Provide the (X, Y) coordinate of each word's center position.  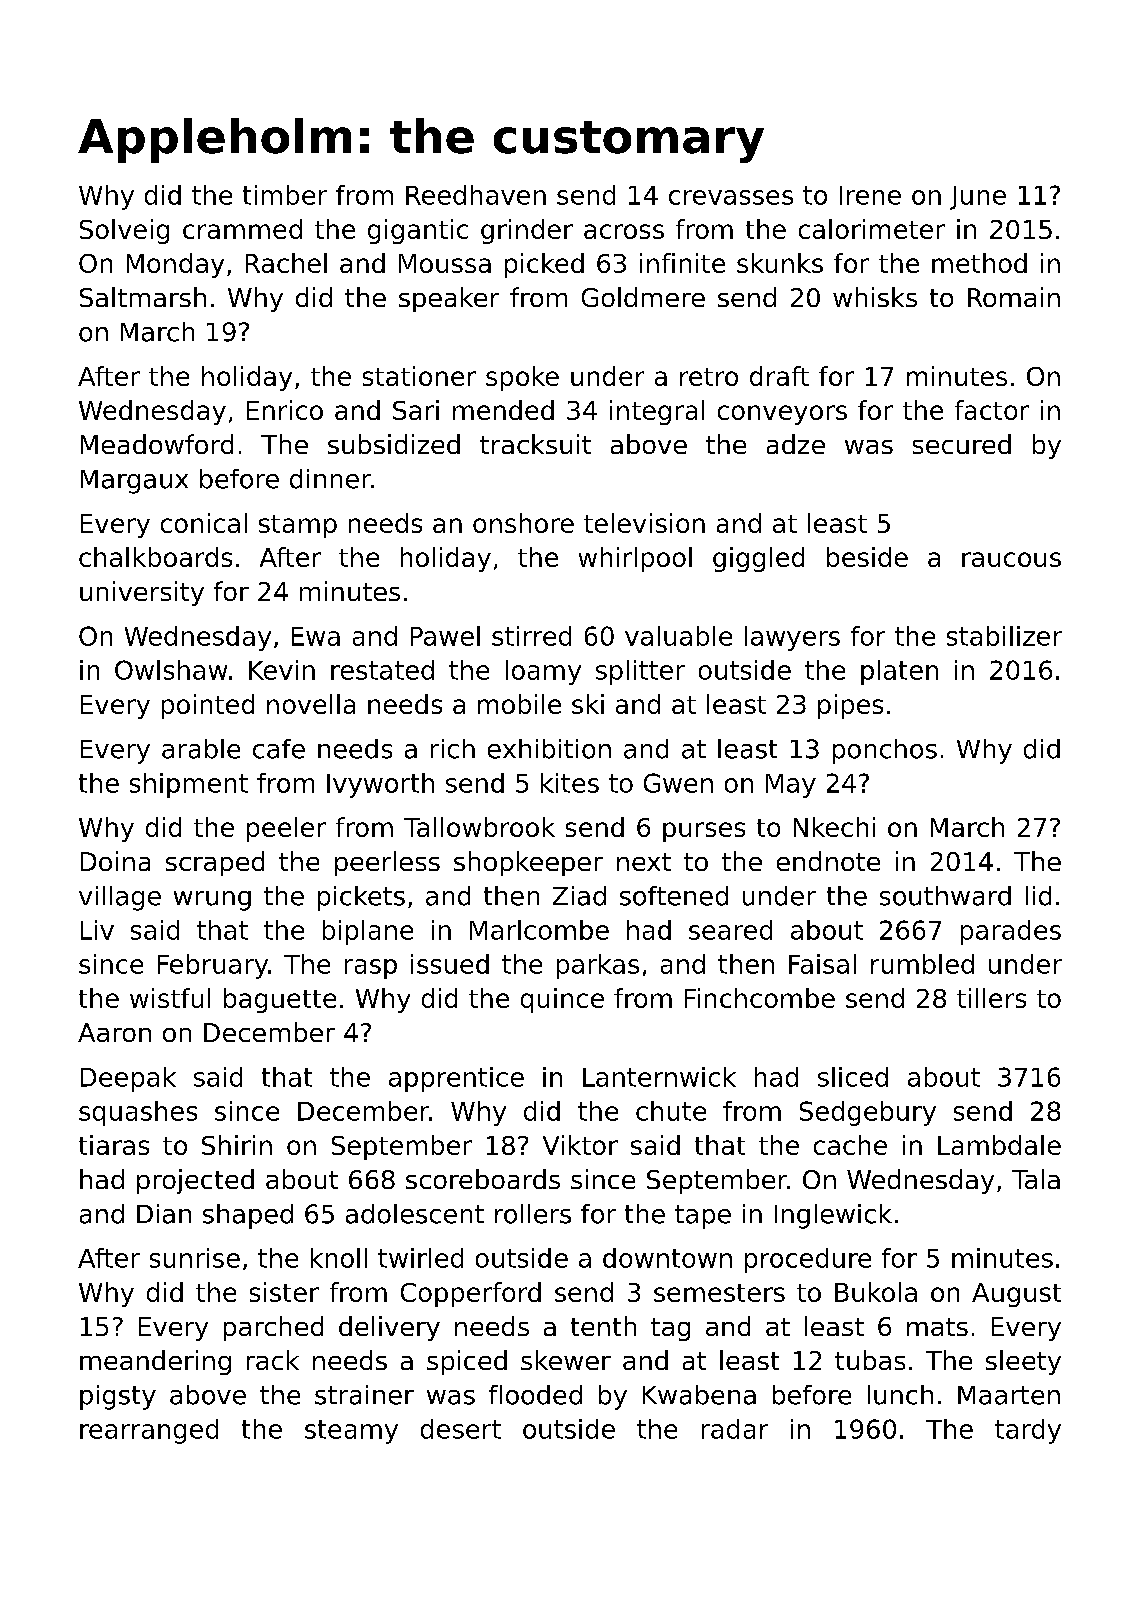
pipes (850, 706)
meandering (155, 1362)
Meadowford (157, 444)
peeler (286, 829)
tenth (603, 1326)
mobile (519, 704)
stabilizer (1004, 636)
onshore (523, 523)
